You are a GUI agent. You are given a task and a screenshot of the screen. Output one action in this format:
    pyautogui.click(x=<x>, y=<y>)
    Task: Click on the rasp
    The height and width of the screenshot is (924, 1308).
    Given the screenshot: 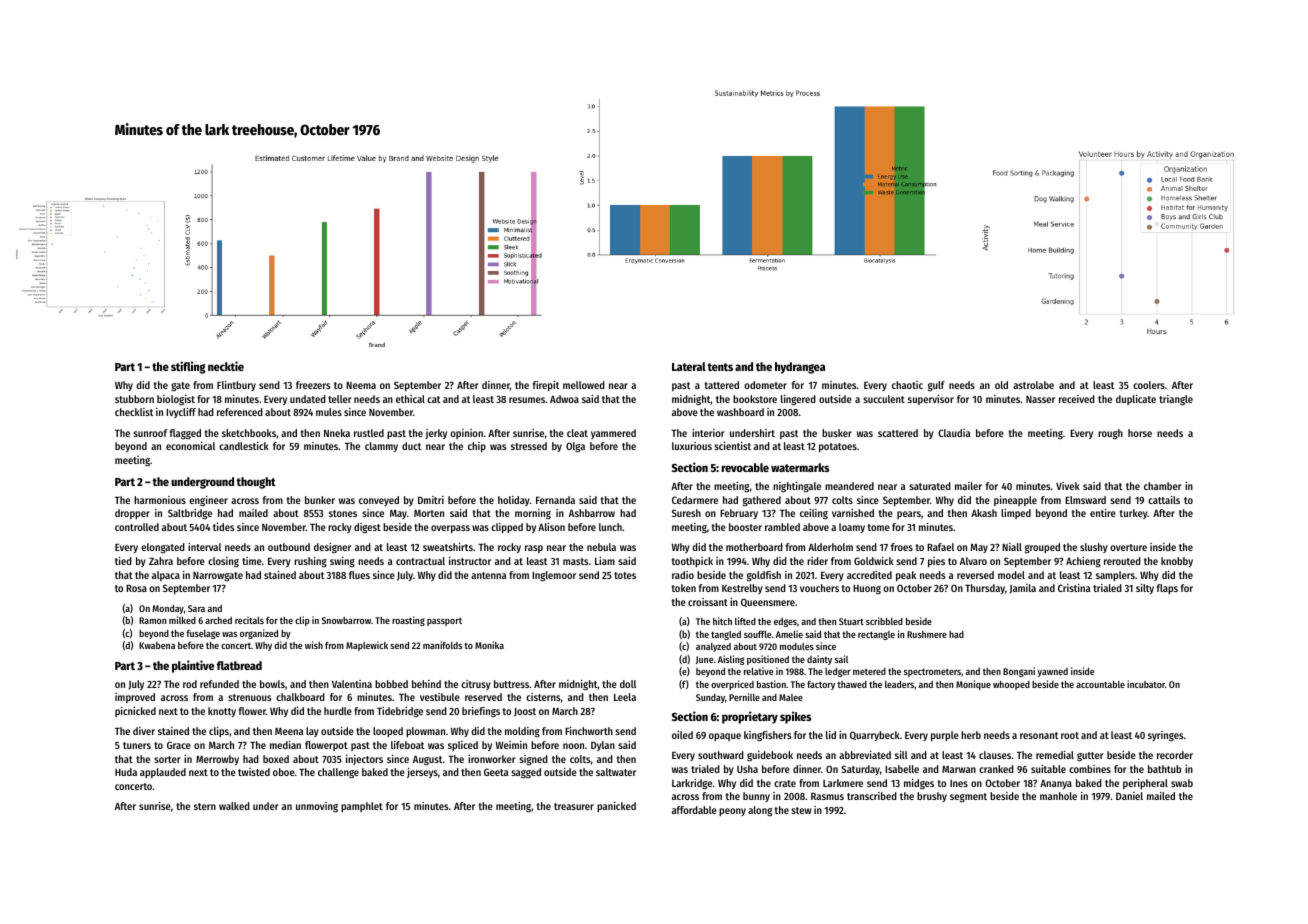 What is the action you would take?
    pyautogui.click(x=534, y=549)
